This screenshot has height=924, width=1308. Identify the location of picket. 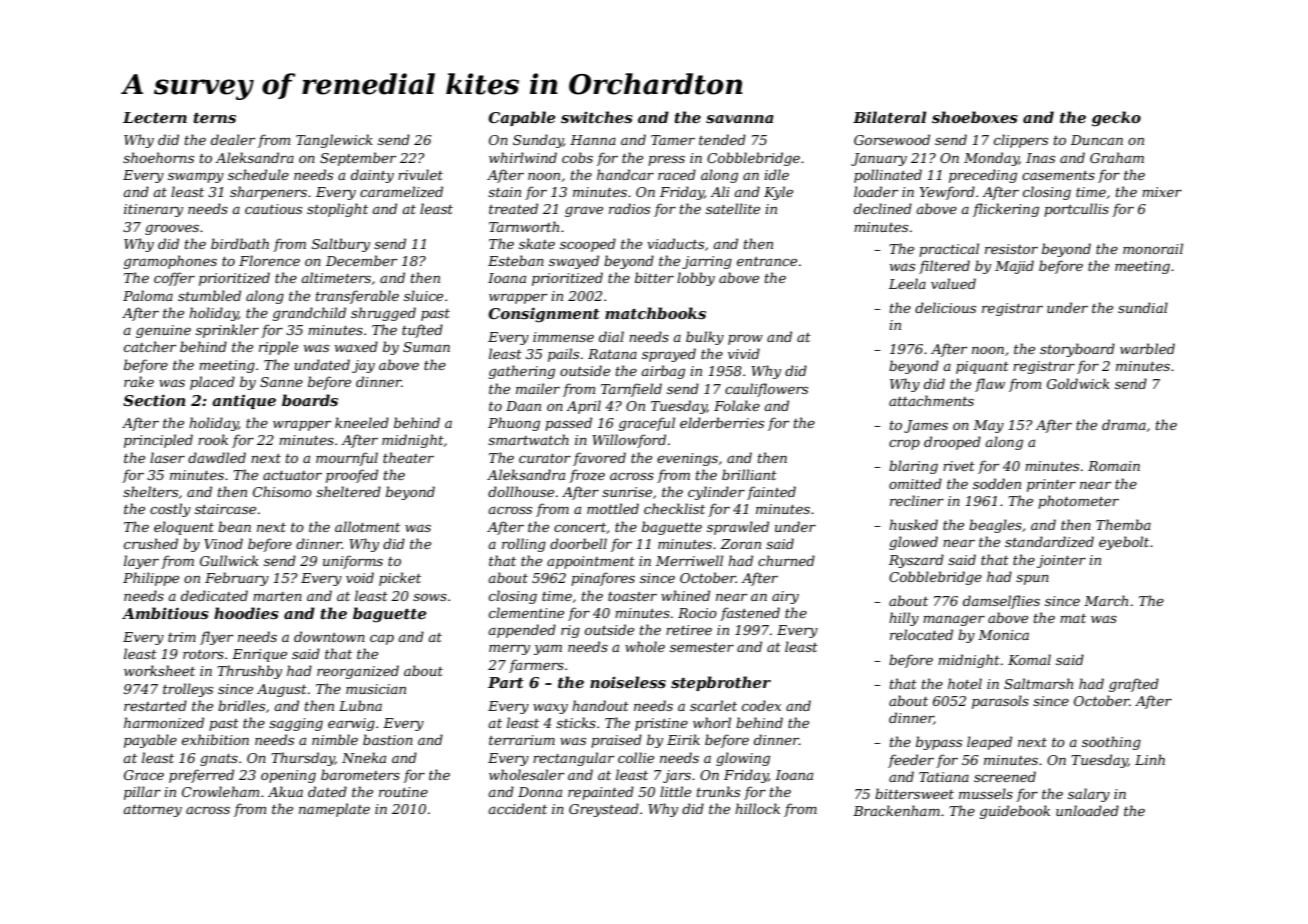
(400, 579).
